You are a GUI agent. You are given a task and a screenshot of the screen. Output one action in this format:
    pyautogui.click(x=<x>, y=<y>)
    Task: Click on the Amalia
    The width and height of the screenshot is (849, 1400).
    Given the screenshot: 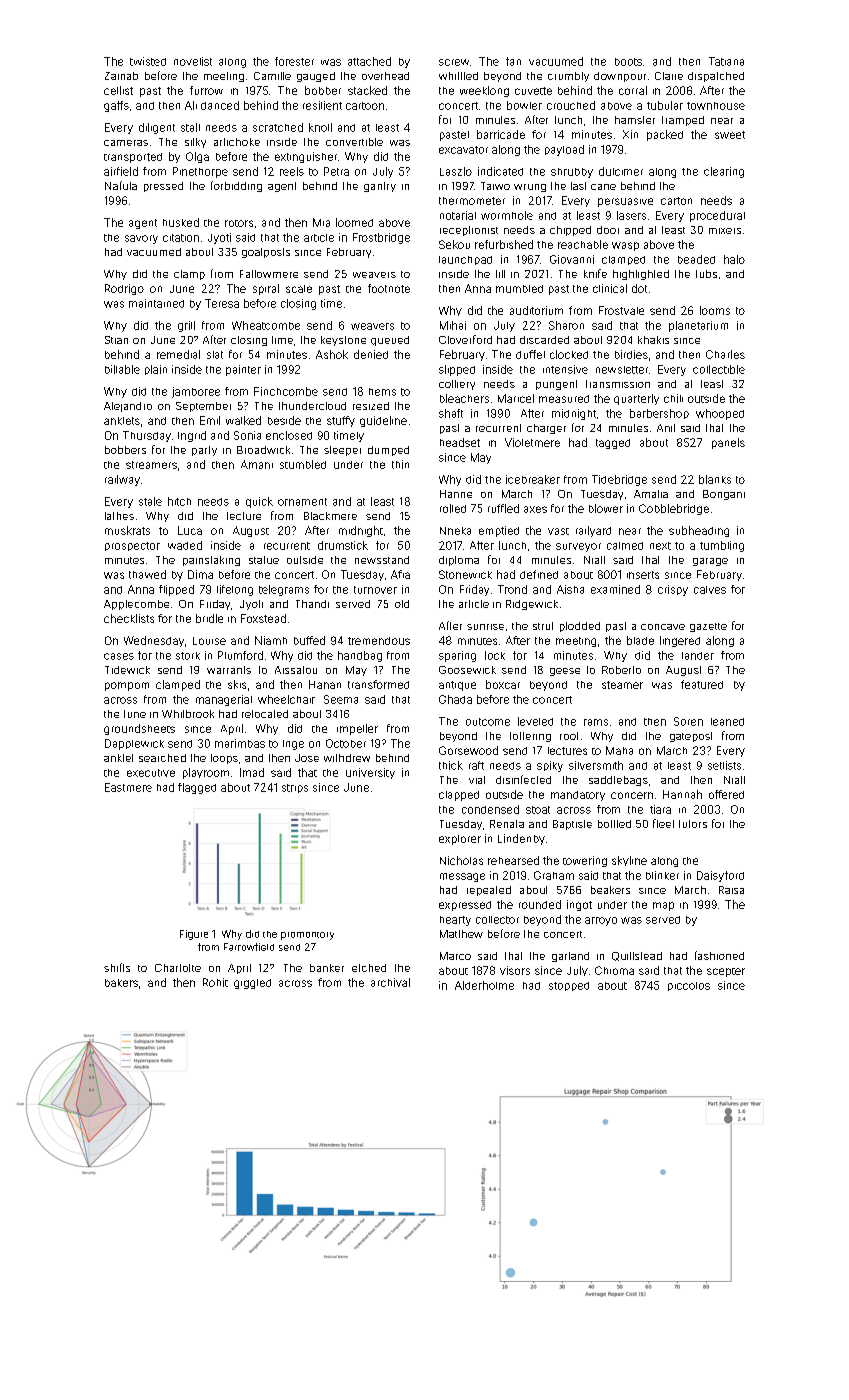 What is the action you would take?
    pyautogui.click(x=651, y=494)
